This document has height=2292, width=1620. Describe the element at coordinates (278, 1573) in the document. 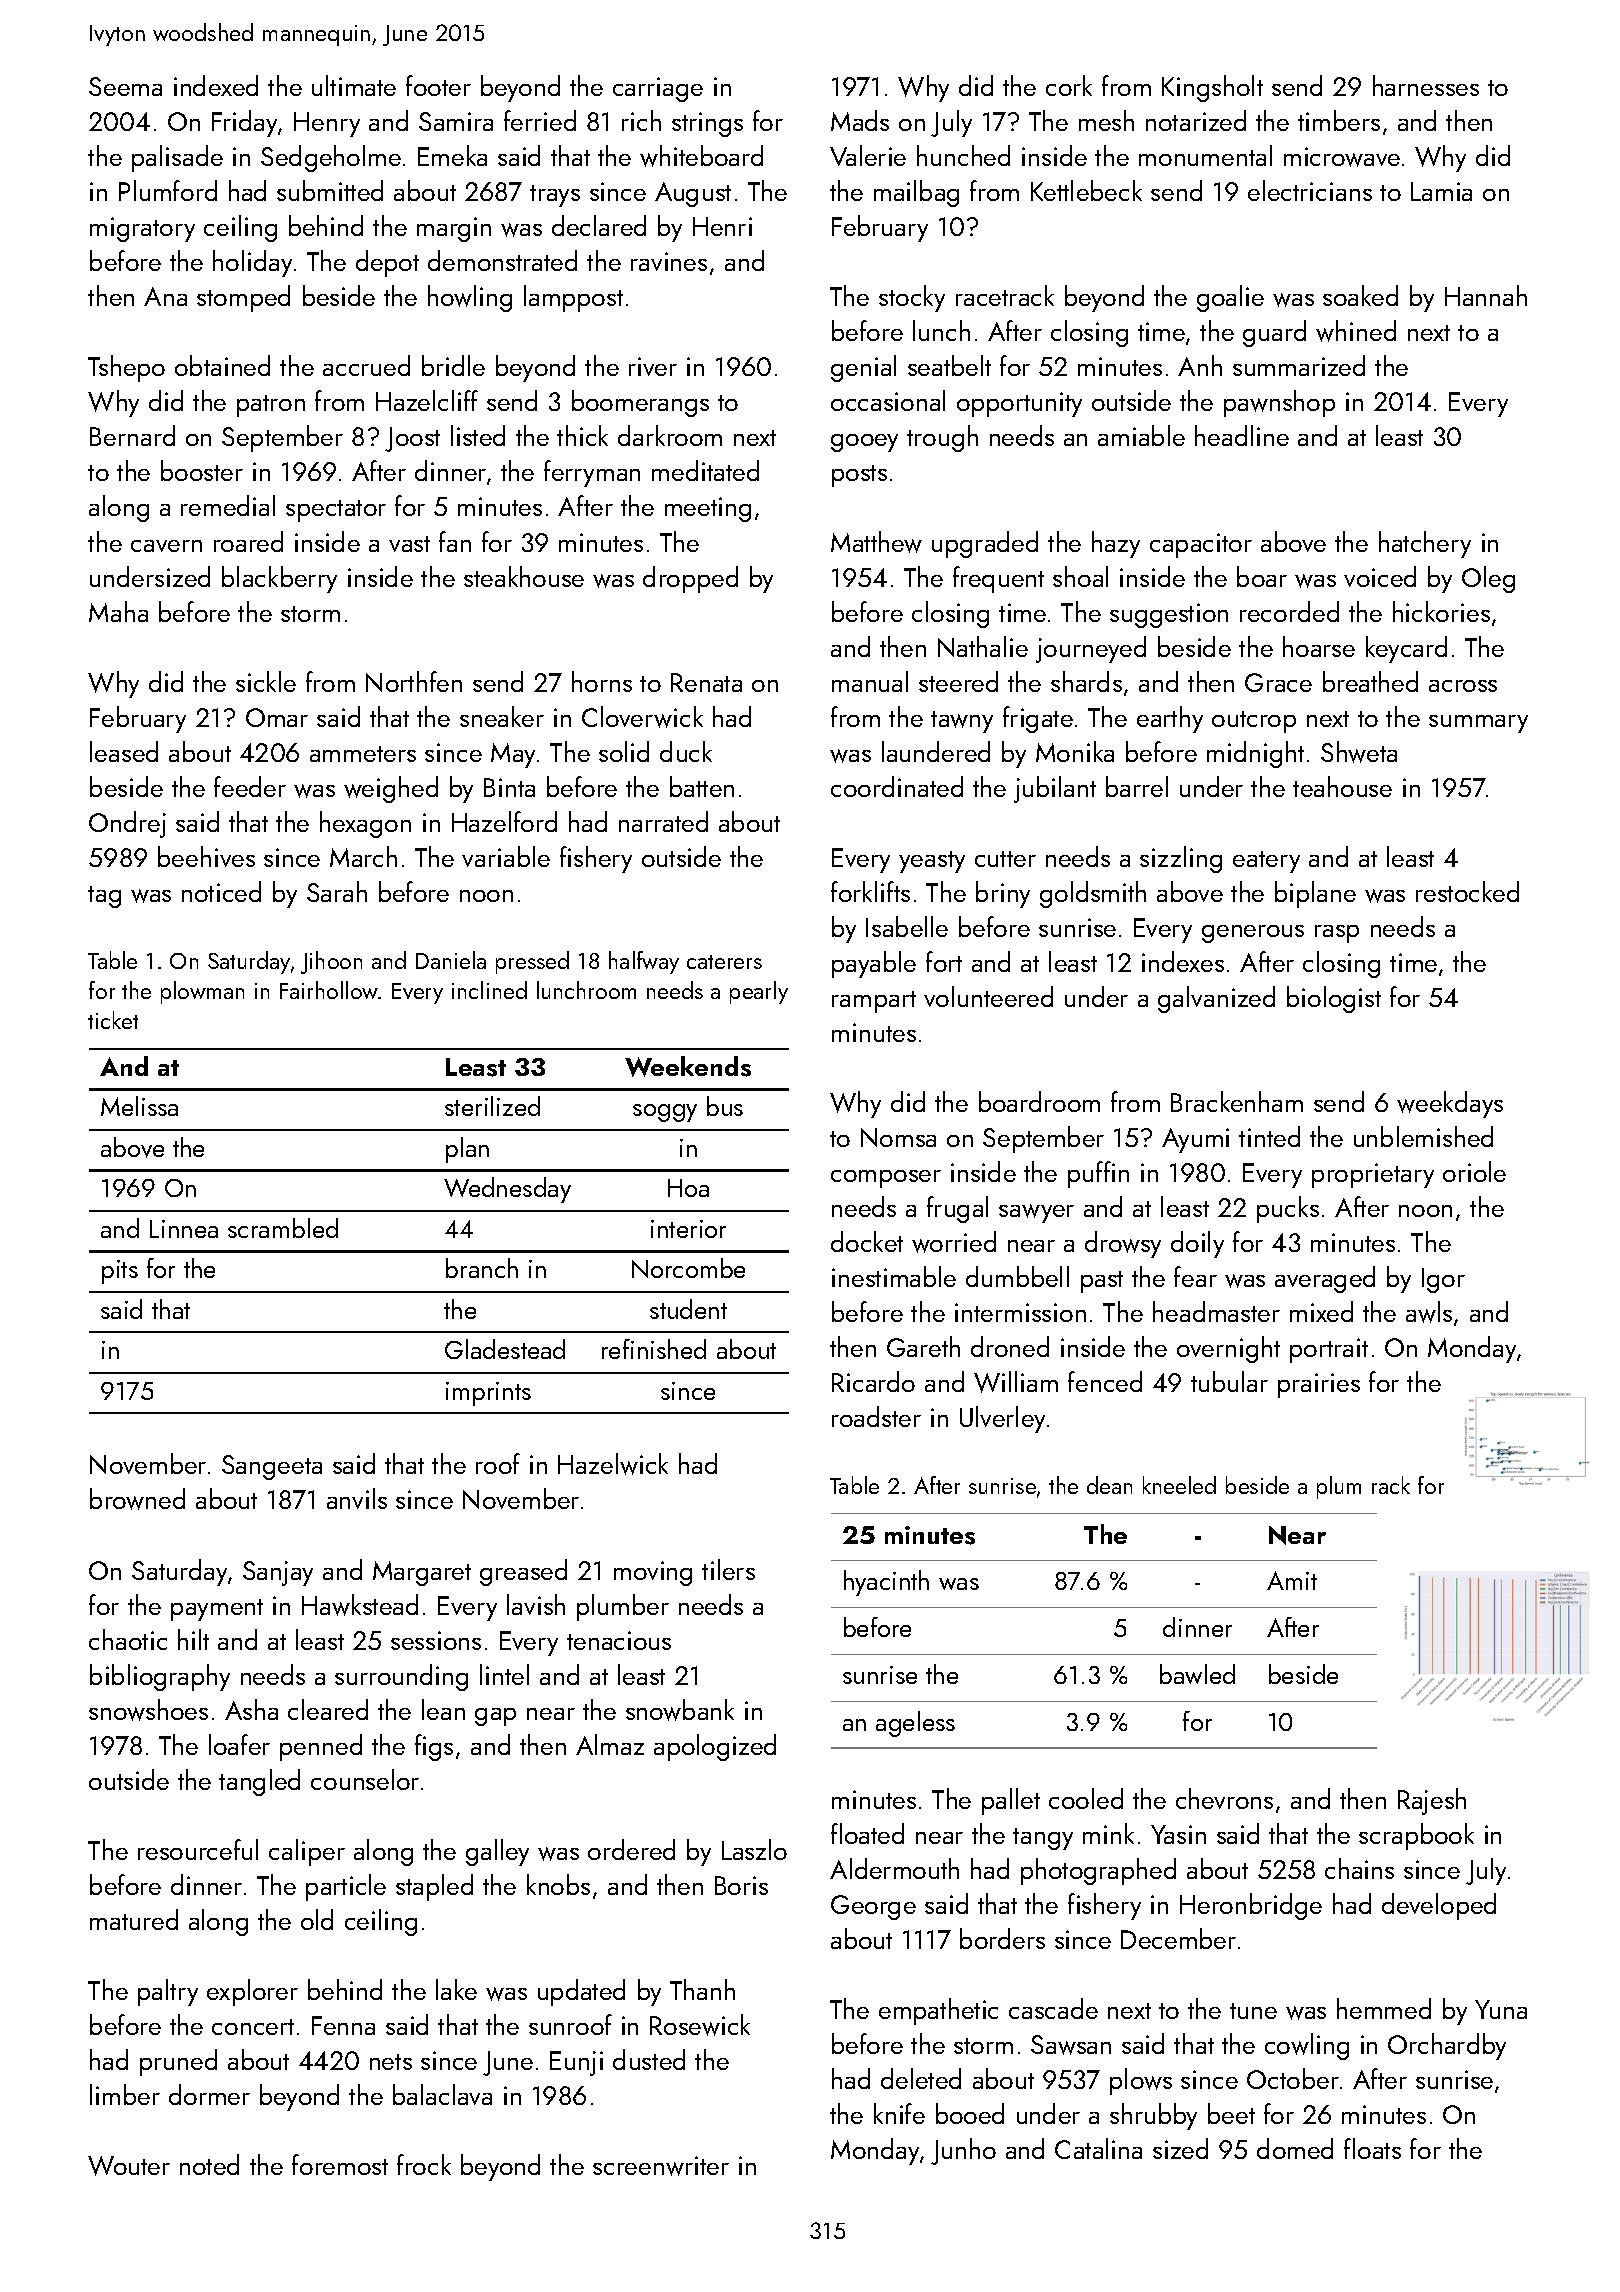

I see `Sanjay` at that location.
